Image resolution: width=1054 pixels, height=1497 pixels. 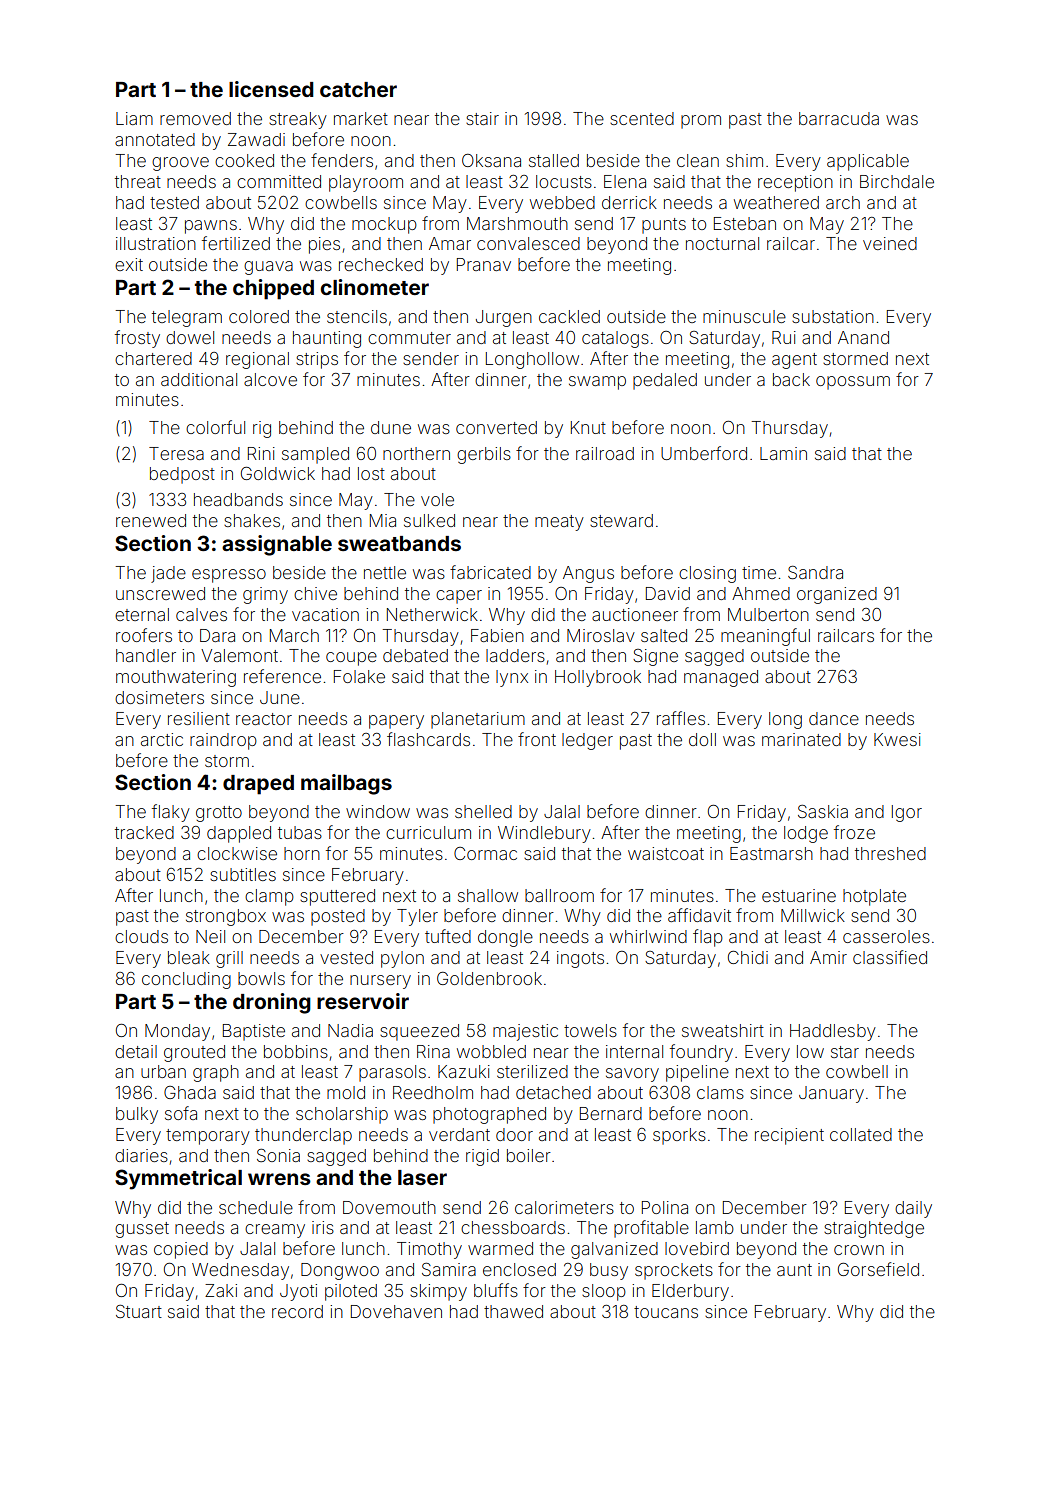 What do you see at coordinates (580, 959) in the document?
I see `ingots` at bounding box center [580, 959].
